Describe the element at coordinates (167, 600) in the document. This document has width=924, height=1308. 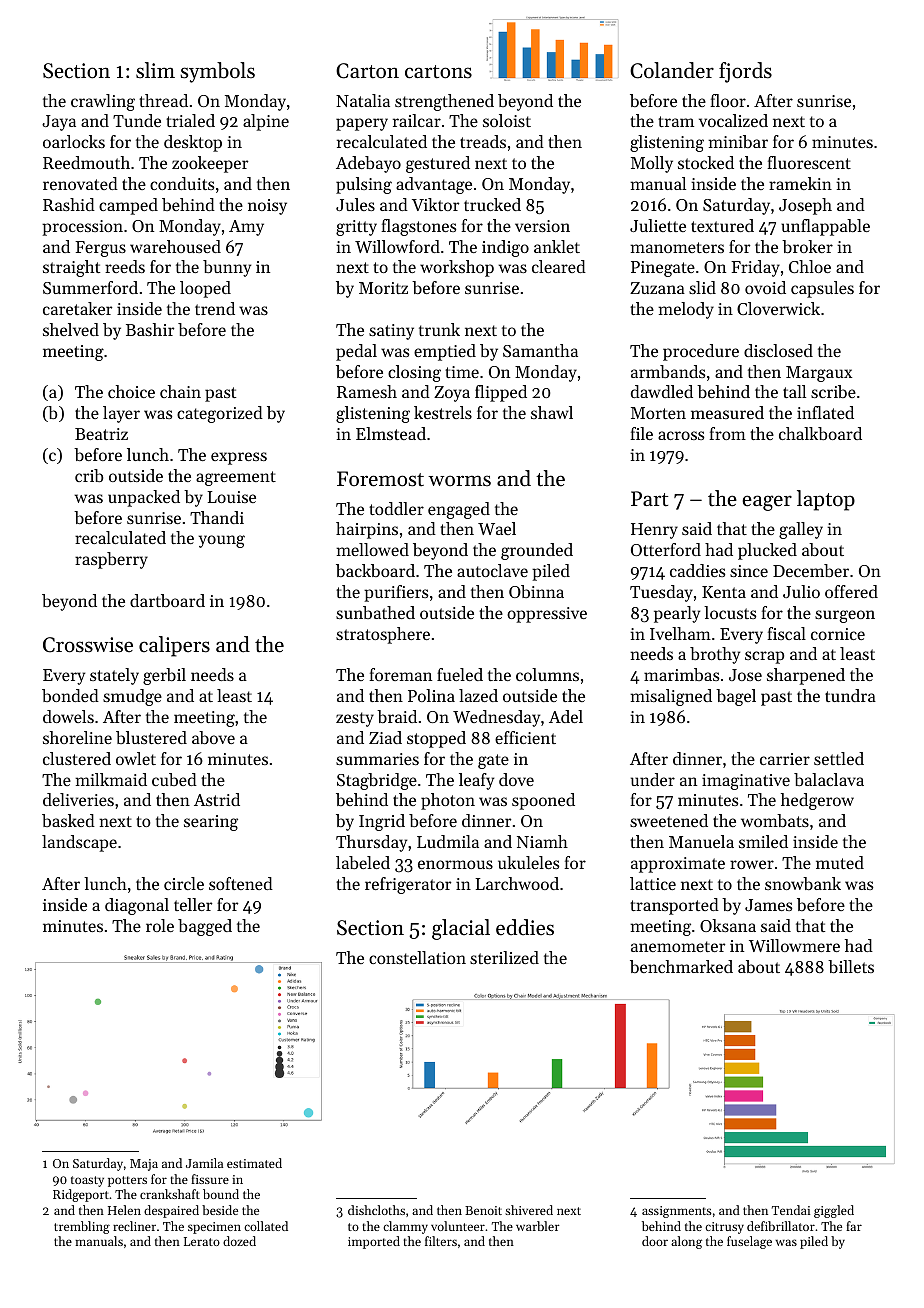
I see `dartboard` at that location.
